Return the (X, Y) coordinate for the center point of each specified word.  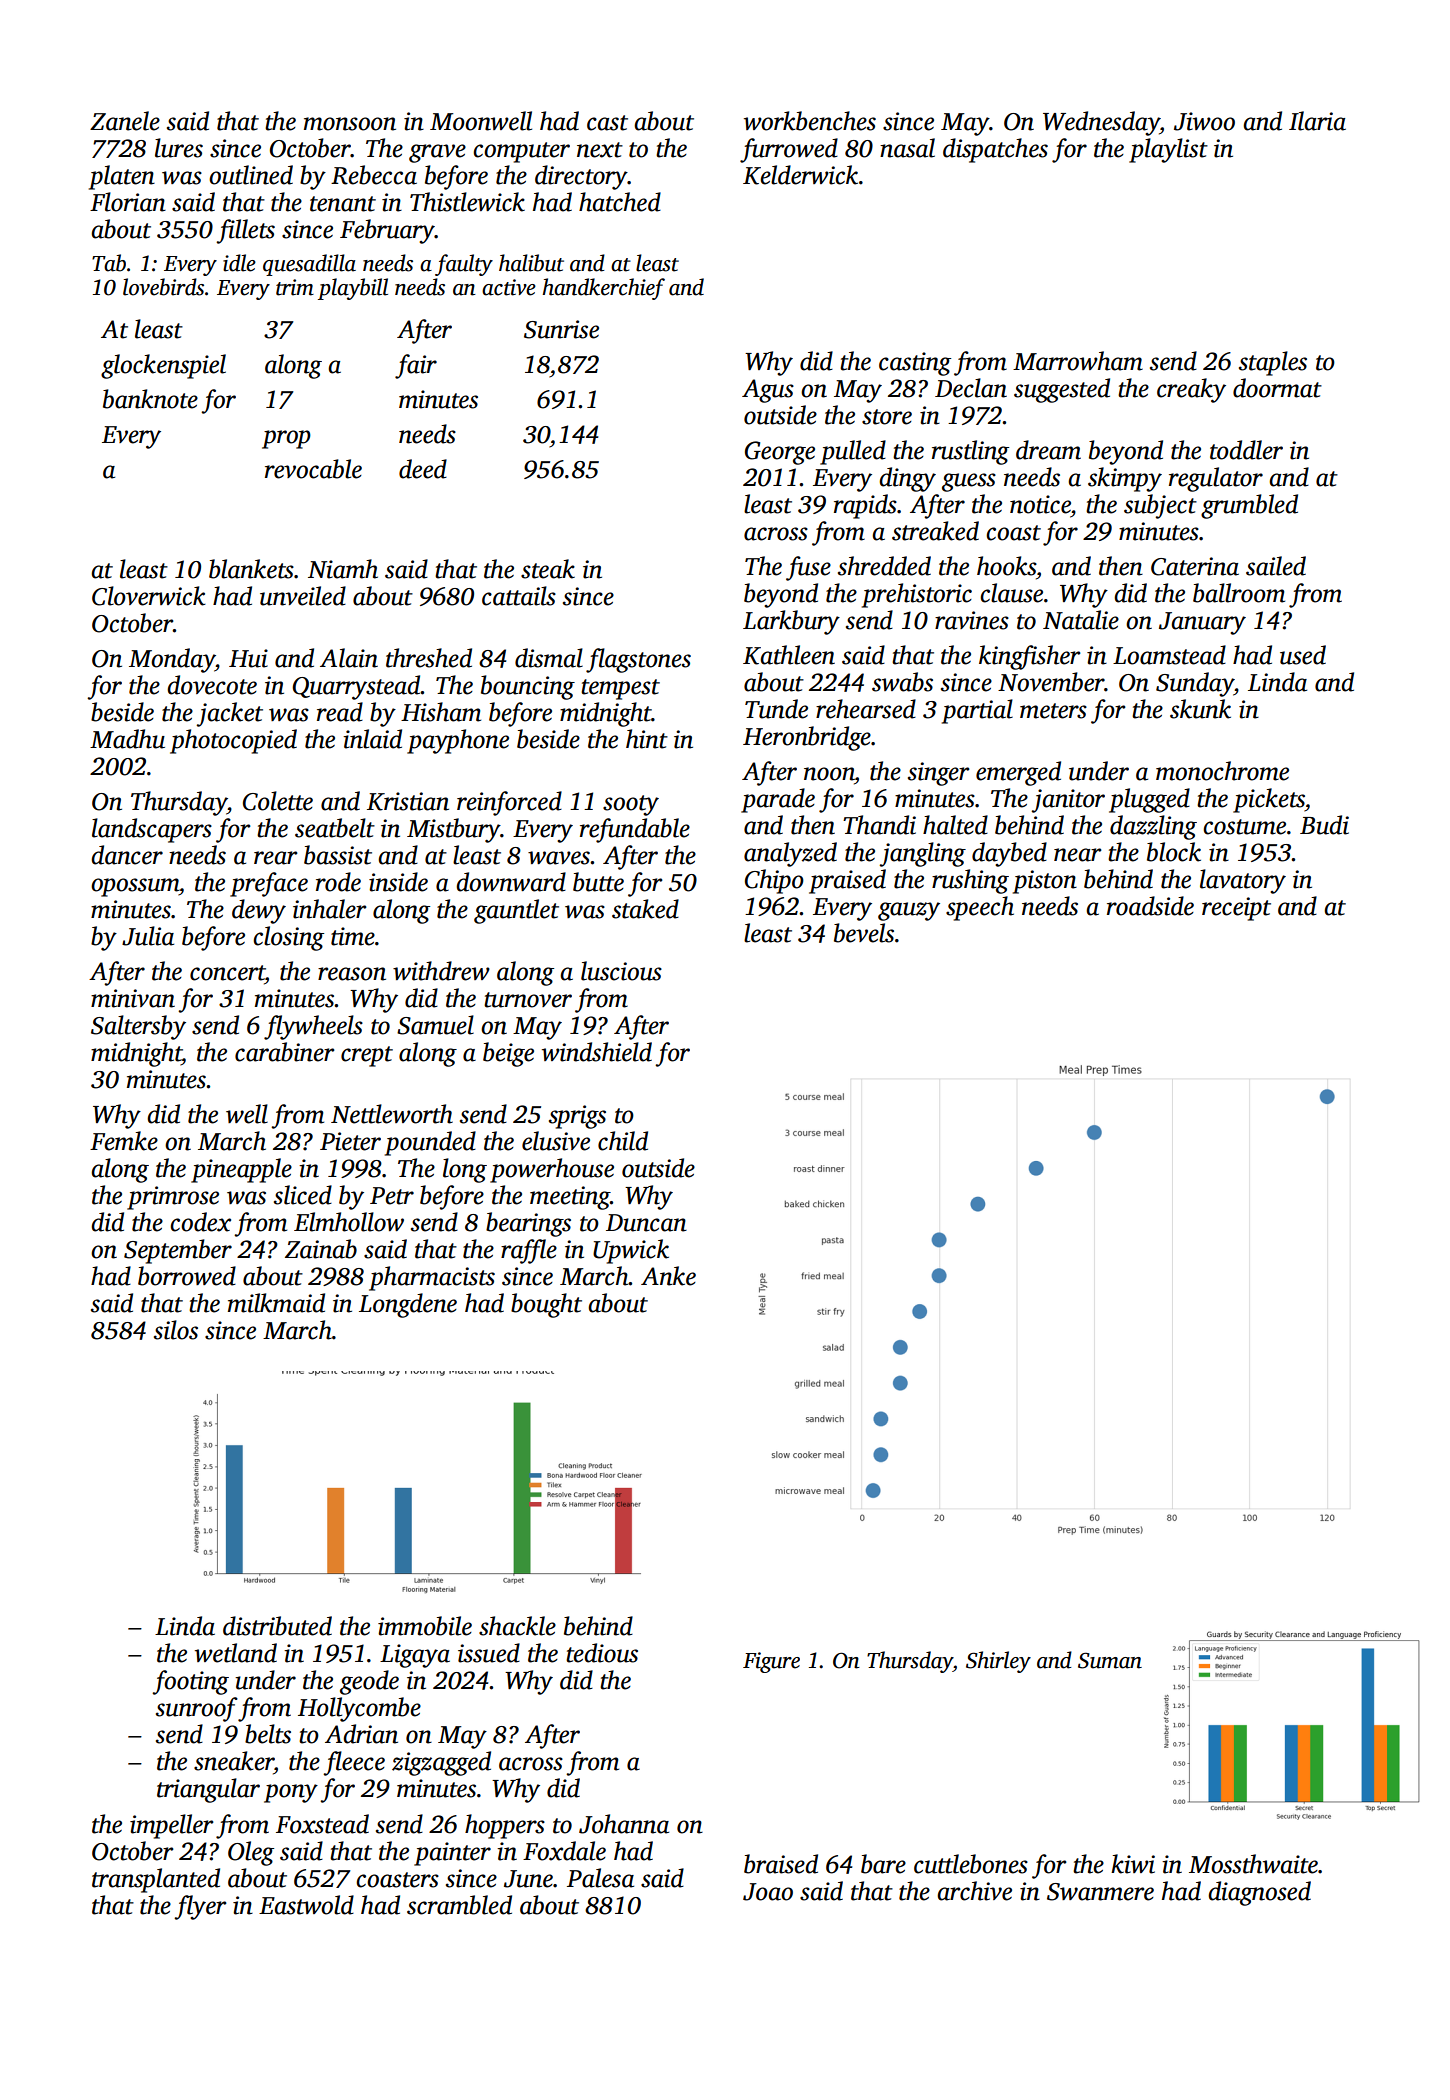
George (780, 453)
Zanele (125, 121)
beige (508, 1054)
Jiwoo (1204, 121)
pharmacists (432, 1278)
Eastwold (306, 1905)
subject (1160, 506)
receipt (1236, 909)
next (600, 150)
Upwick (631, 1251)
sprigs (577, 1117)
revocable (313, 469)
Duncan (646, 1223)
